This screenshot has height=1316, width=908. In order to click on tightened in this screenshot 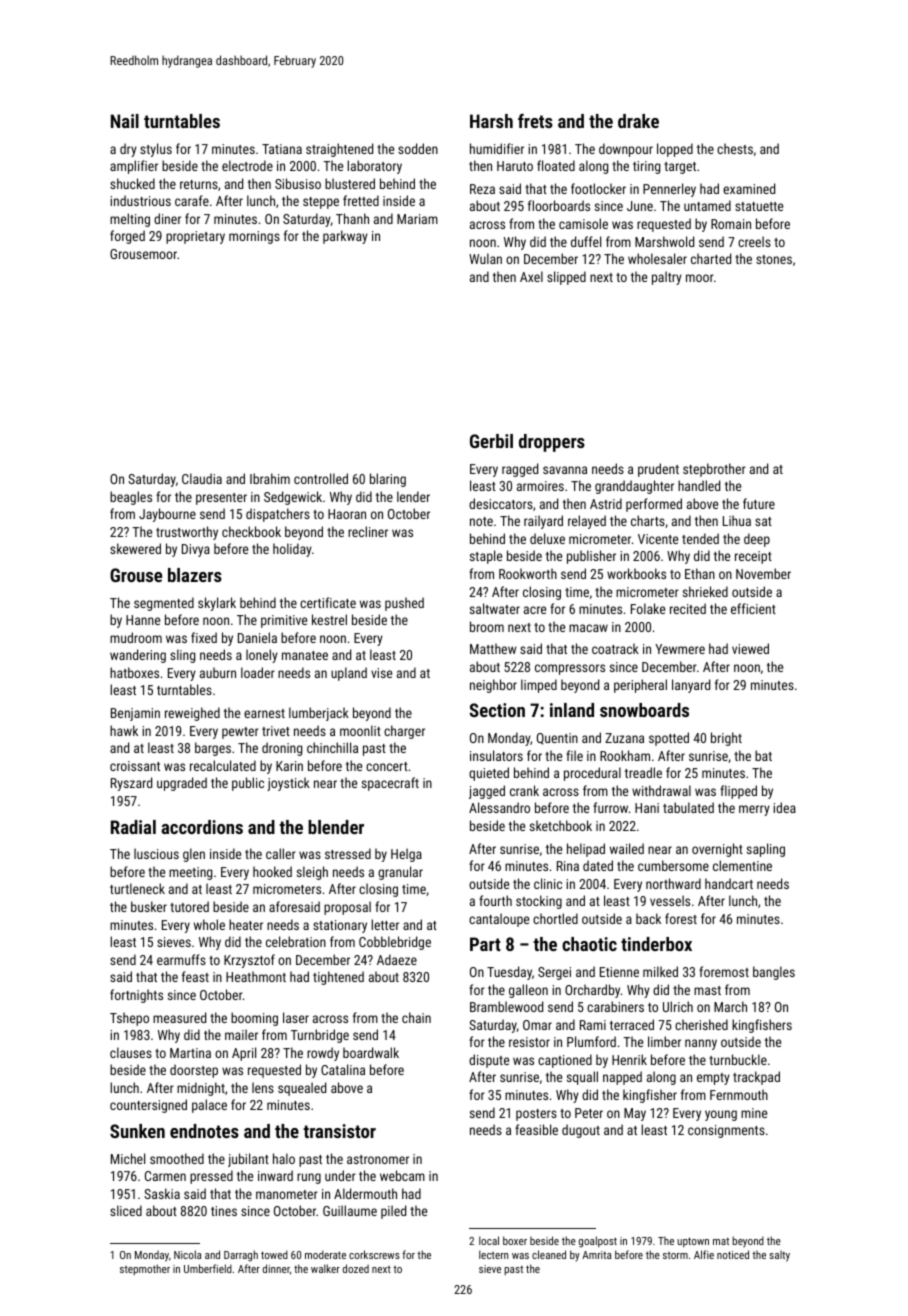, I will do `click(338, 978)`.
